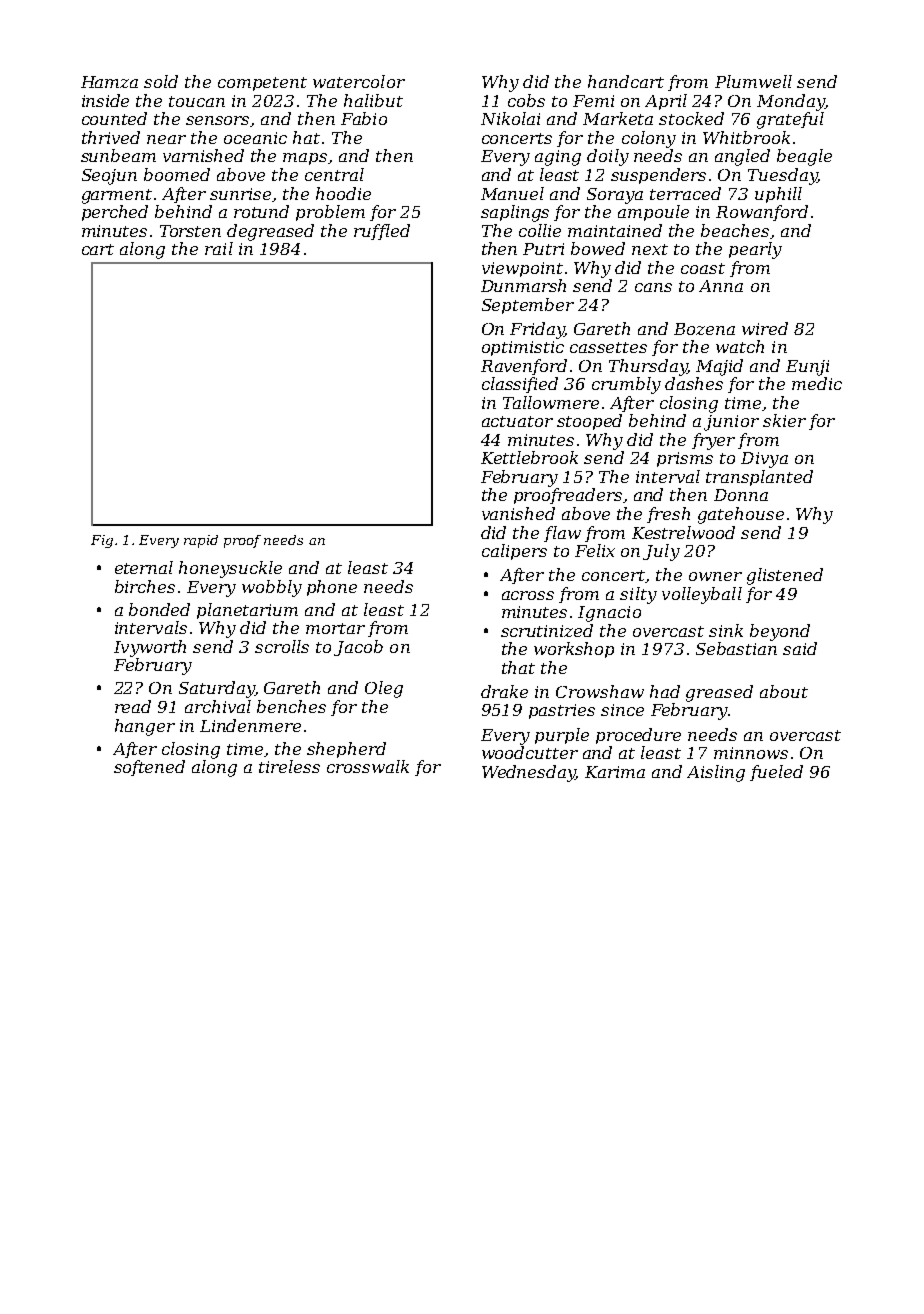  Describe the element at coordinates (526, 100) in the image. I see `cobs` at that location.
